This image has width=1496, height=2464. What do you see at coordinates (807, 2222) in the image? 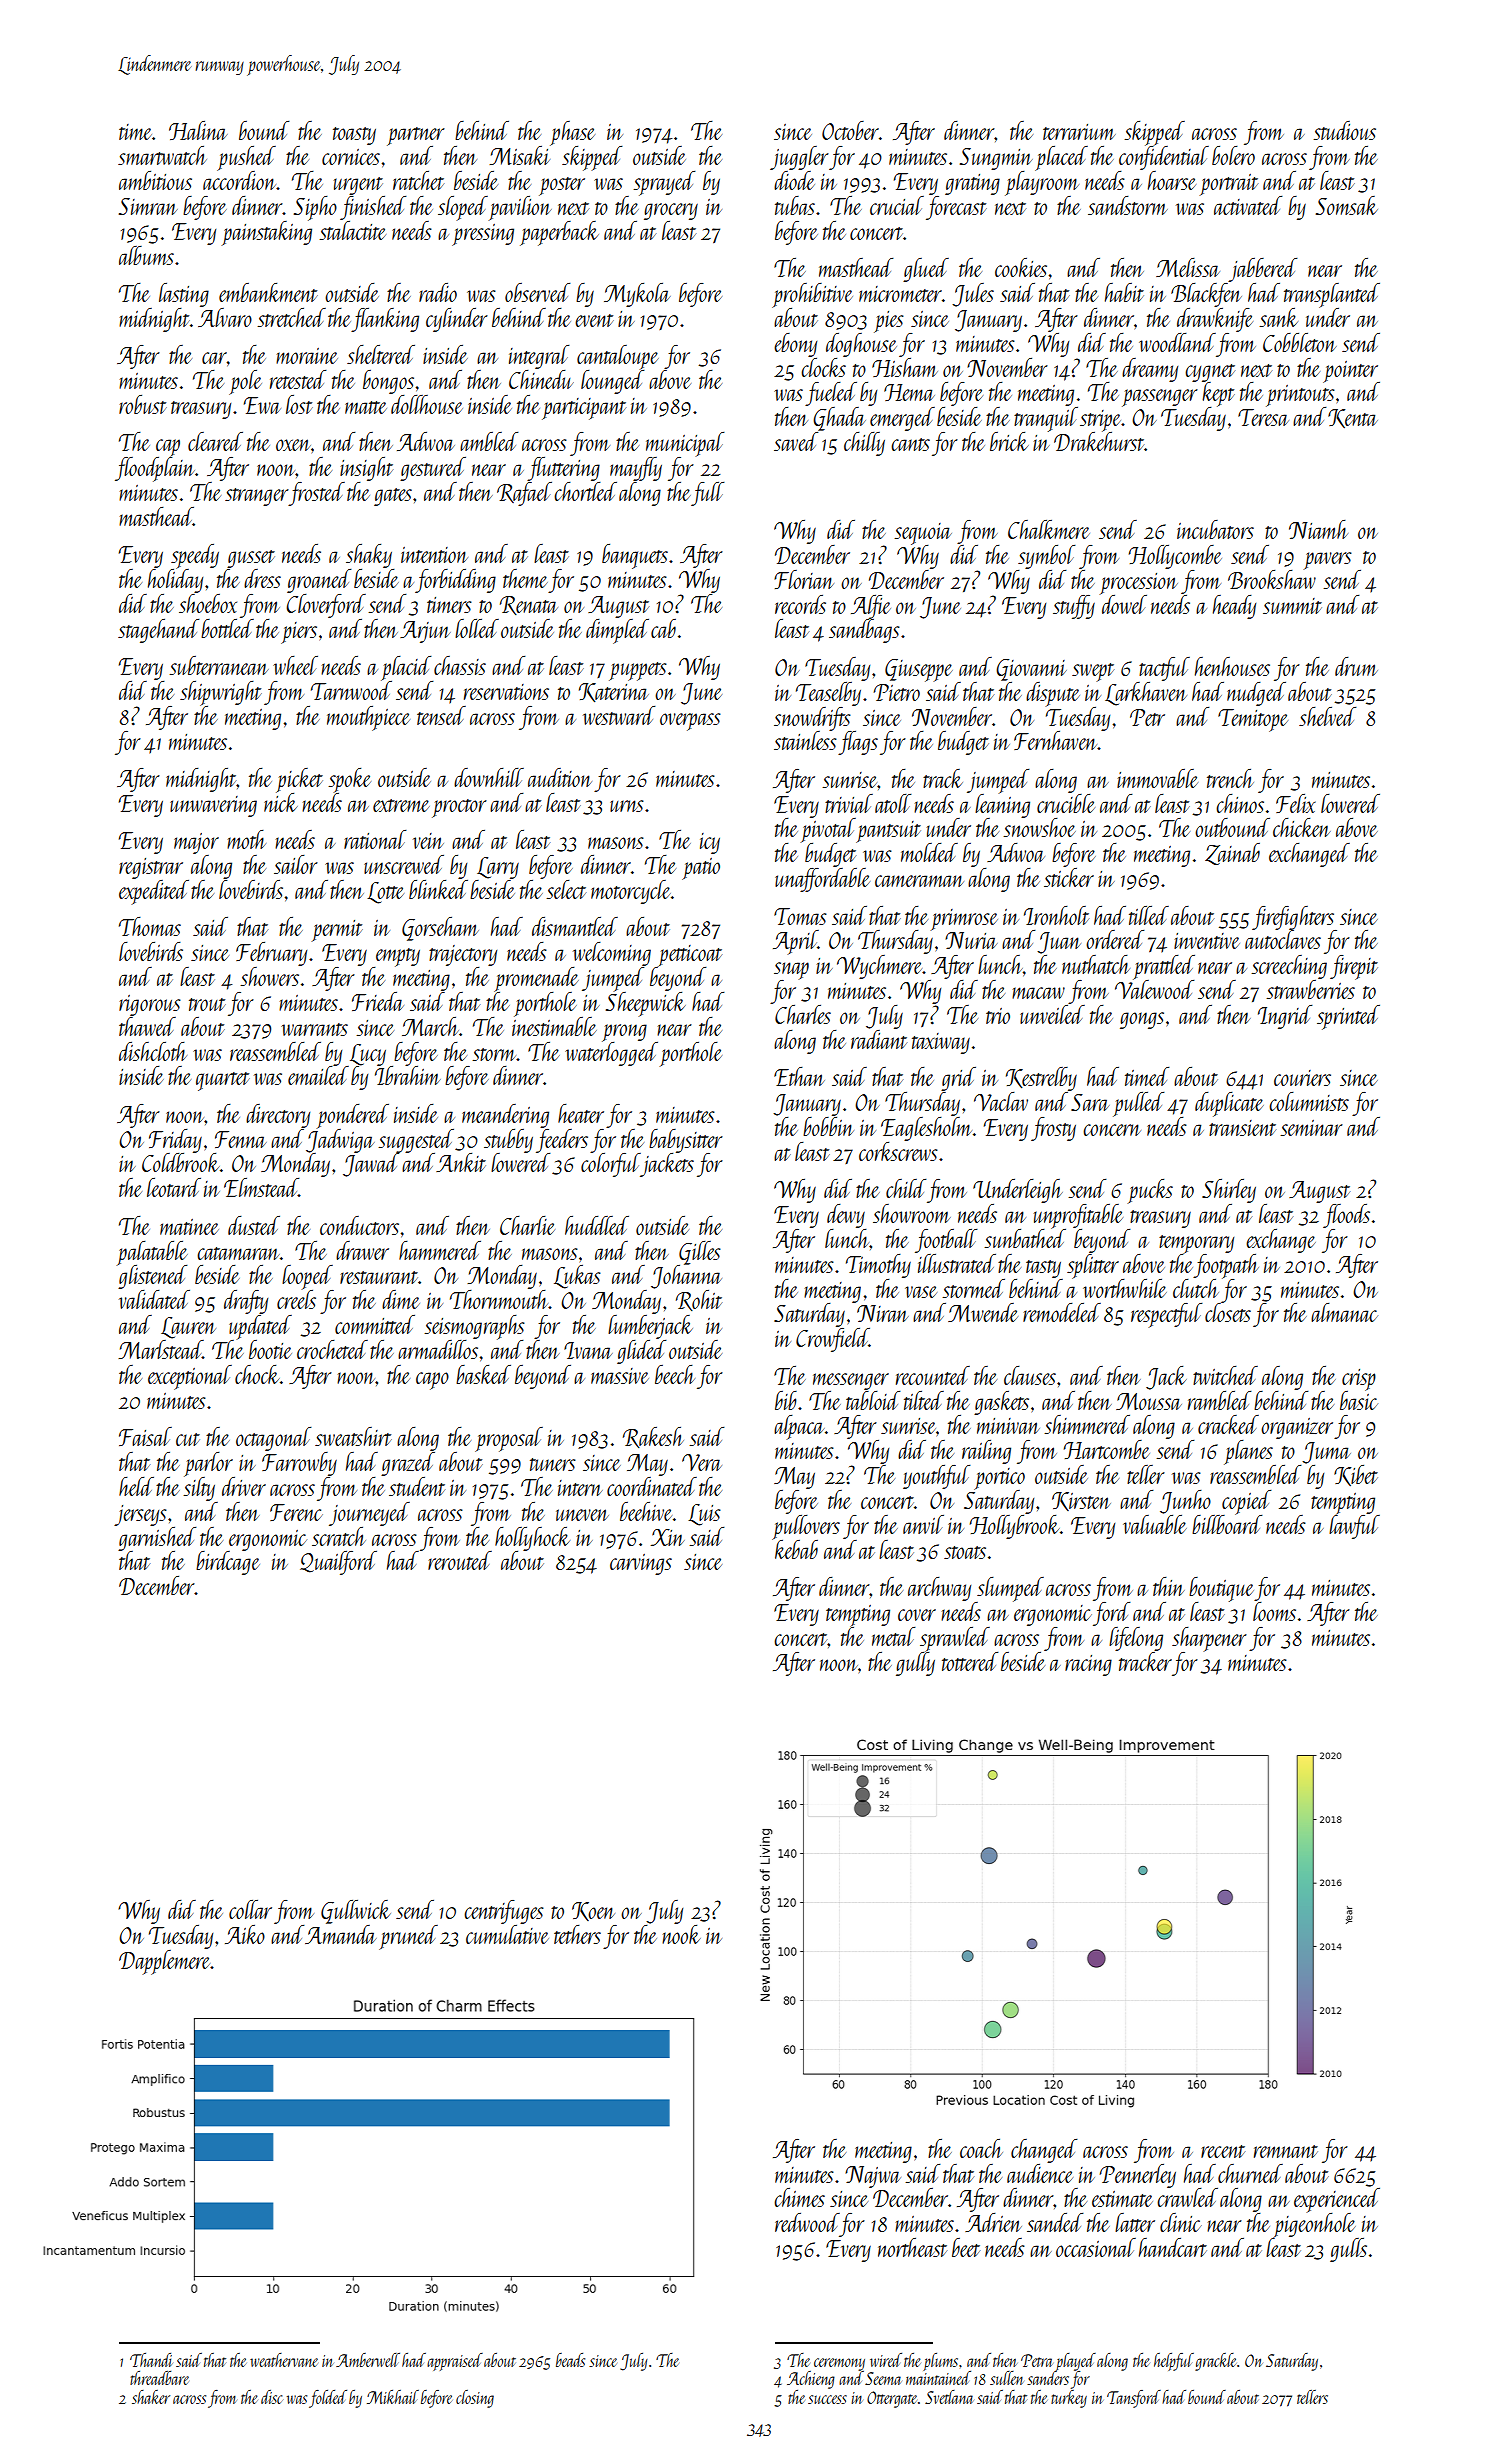
I see `redwood` at bounding box center [807, 2222].
